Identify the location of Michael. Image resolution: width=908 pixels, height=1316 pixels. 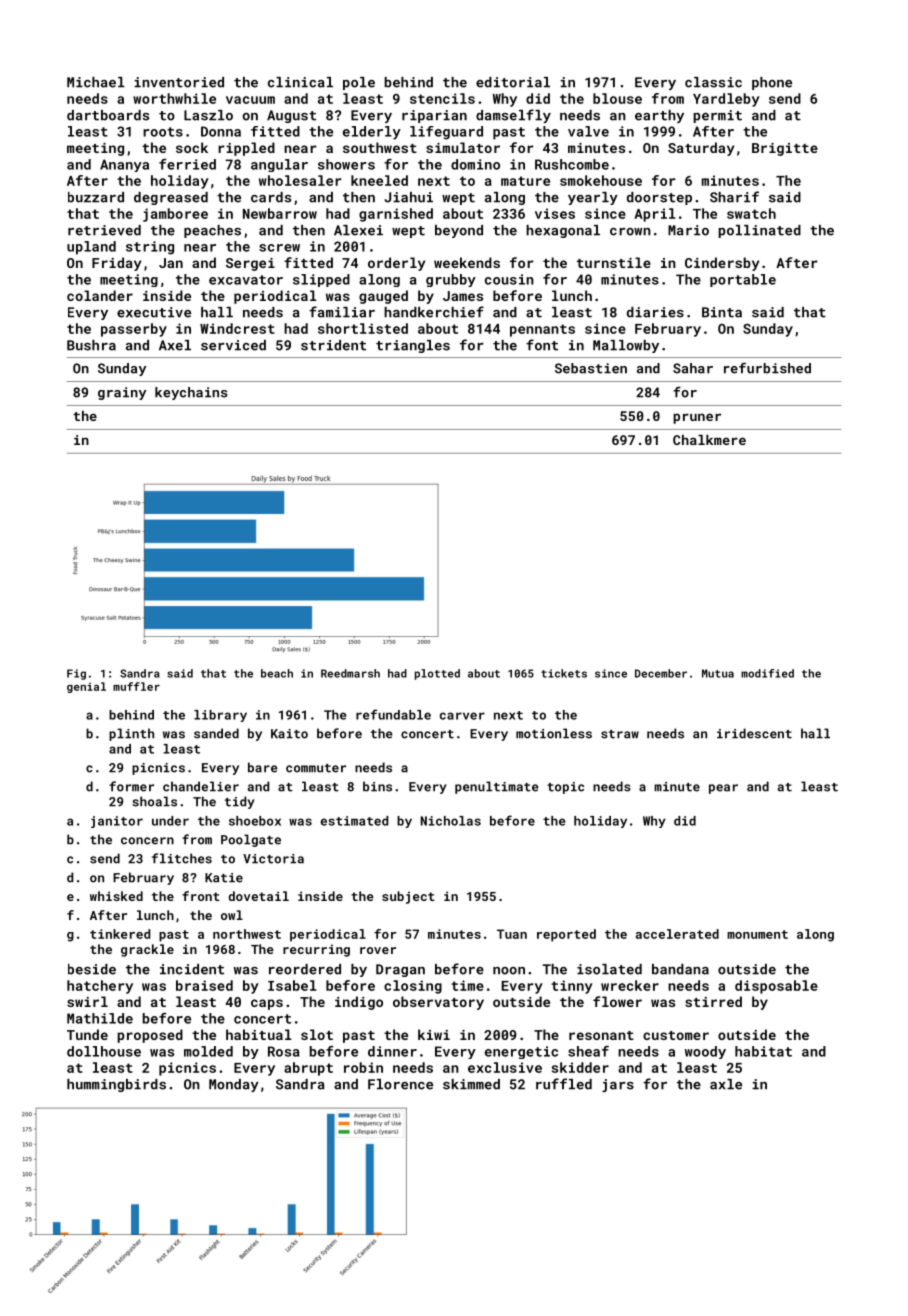
(96, 82).
